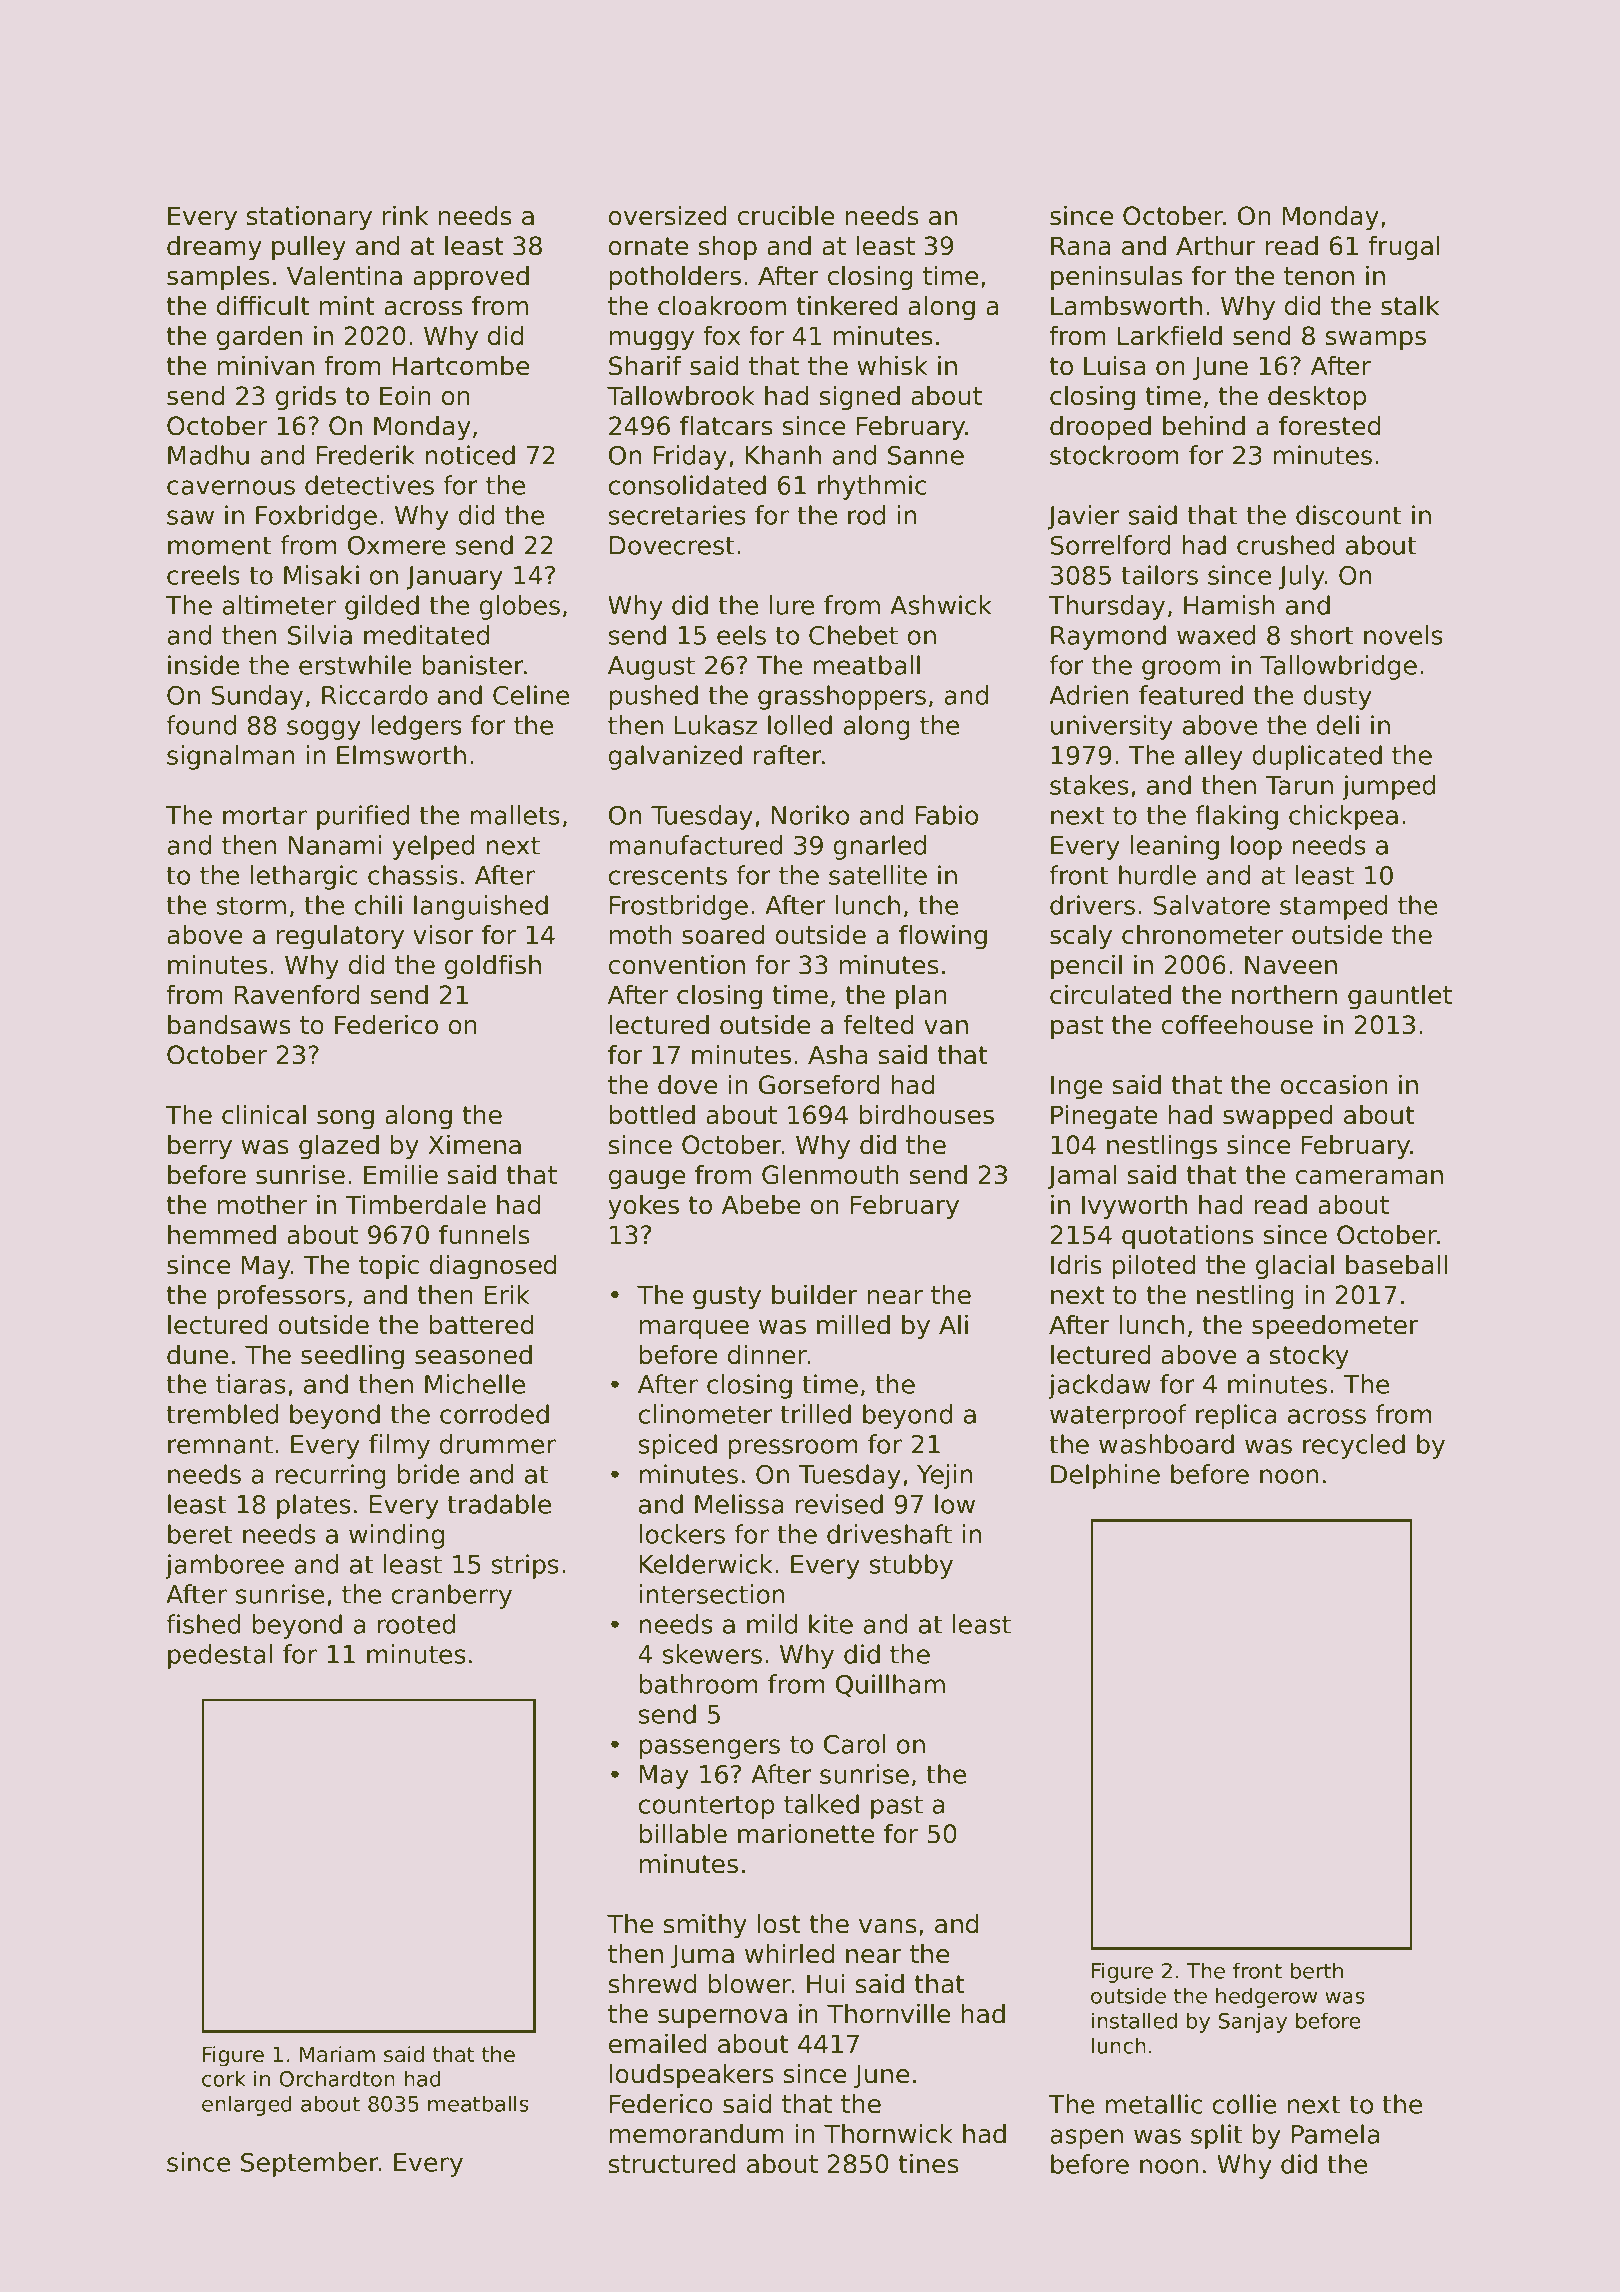 This document has height=2292, width=1620. I want to click on Ravenford, so click(297, 995).
